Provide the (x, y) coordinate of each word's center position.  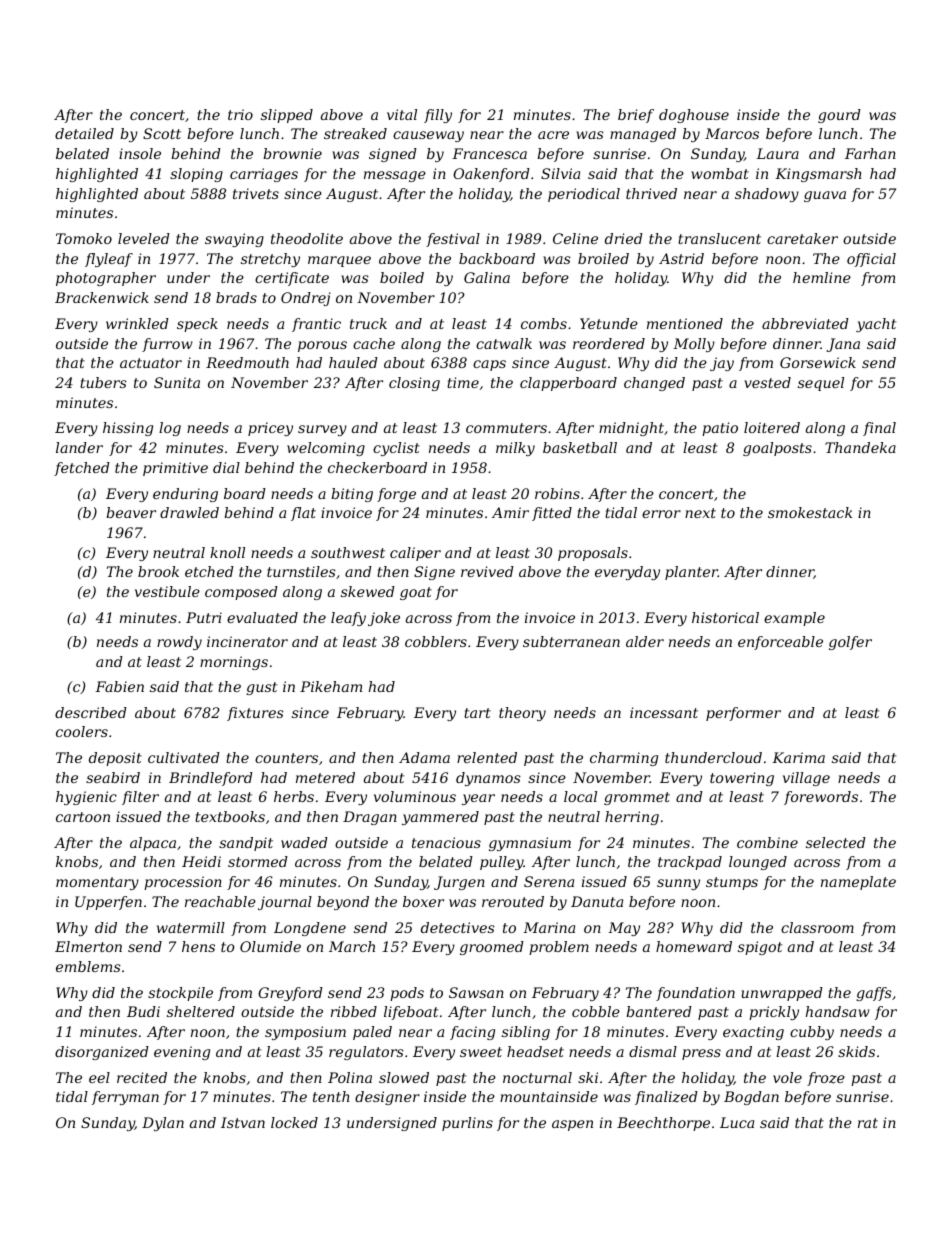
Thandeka (860, 447)
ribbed (354, 1011)
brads (236, 297)
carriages (264, 175)
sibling (526, 1033)
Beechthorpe (663, 1124)
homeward (694, 946)
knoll (227, 552)
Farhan (870, 153)
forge (396, 495)
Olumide (270, 946)
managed (643, 135)
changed (654, 384)
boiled (402, 277)
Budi (143, 1011)
